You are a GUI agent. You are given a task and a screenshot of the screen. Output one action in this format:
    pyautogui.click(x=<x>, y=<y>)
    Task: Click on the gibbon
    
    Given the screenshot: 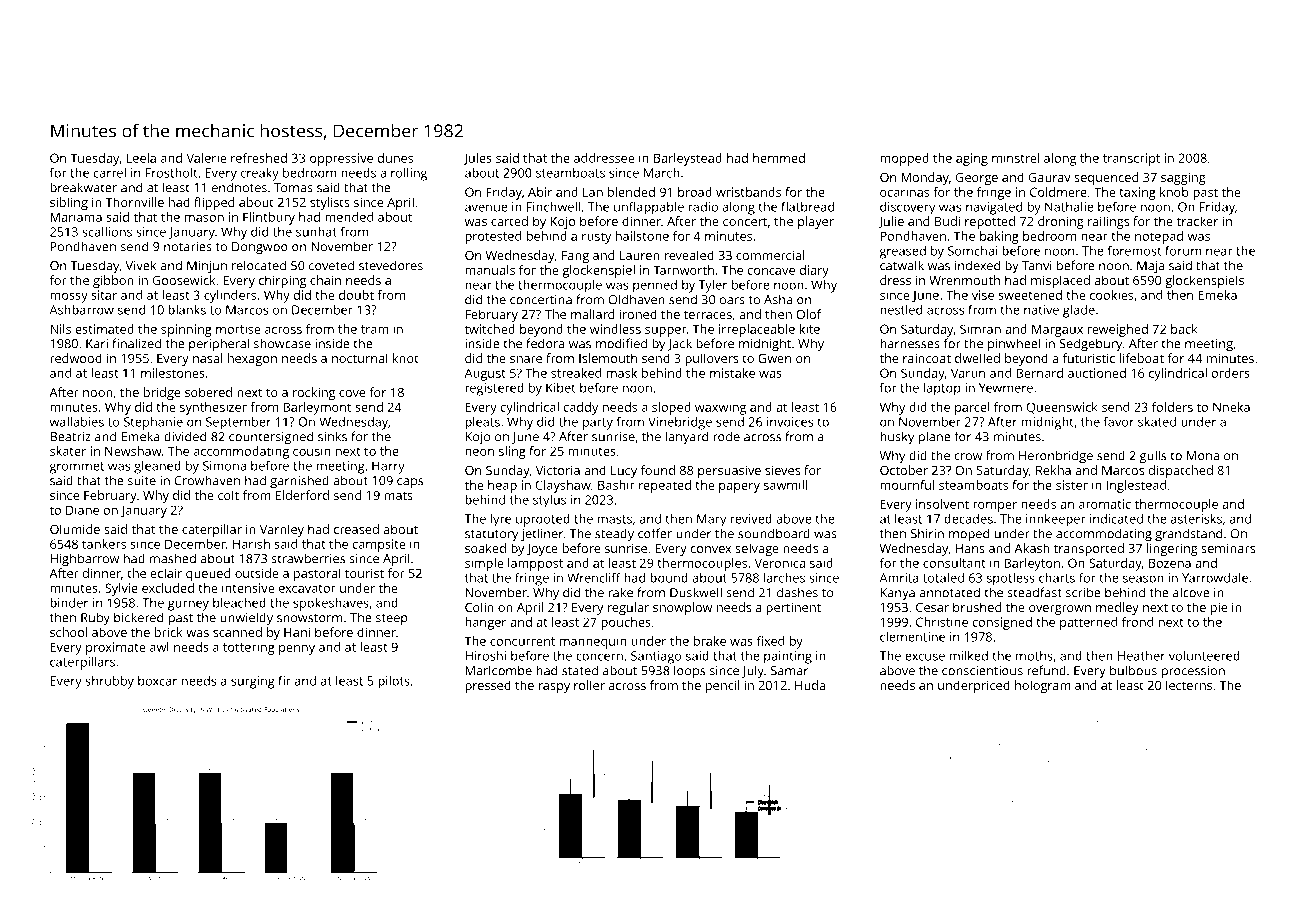 What is the action you would take?
    pyautogui.click(x=113, y=281)
